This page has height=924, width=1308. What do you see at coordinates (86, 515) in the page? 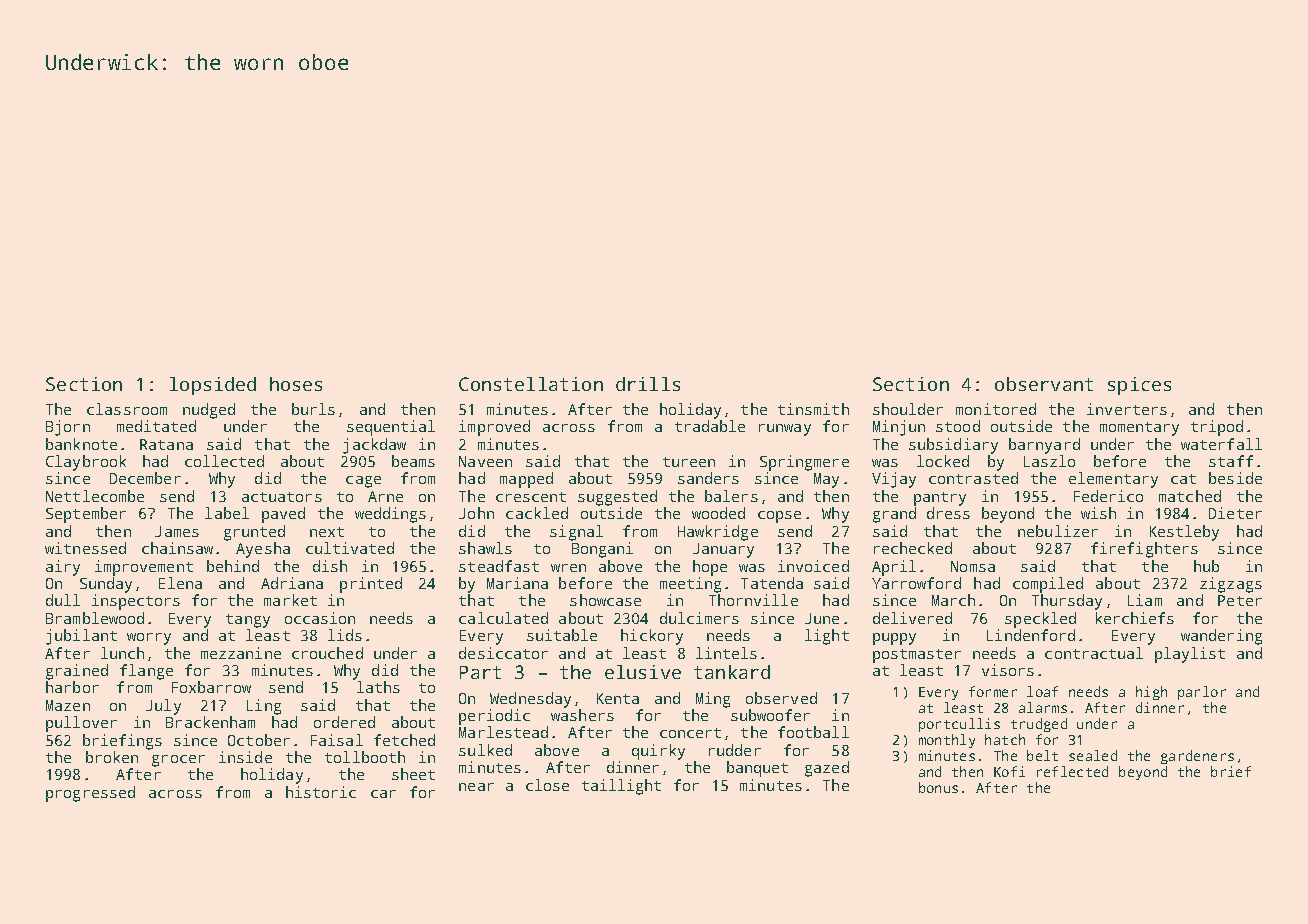
I see `September` at bounding box center [86, 515].
